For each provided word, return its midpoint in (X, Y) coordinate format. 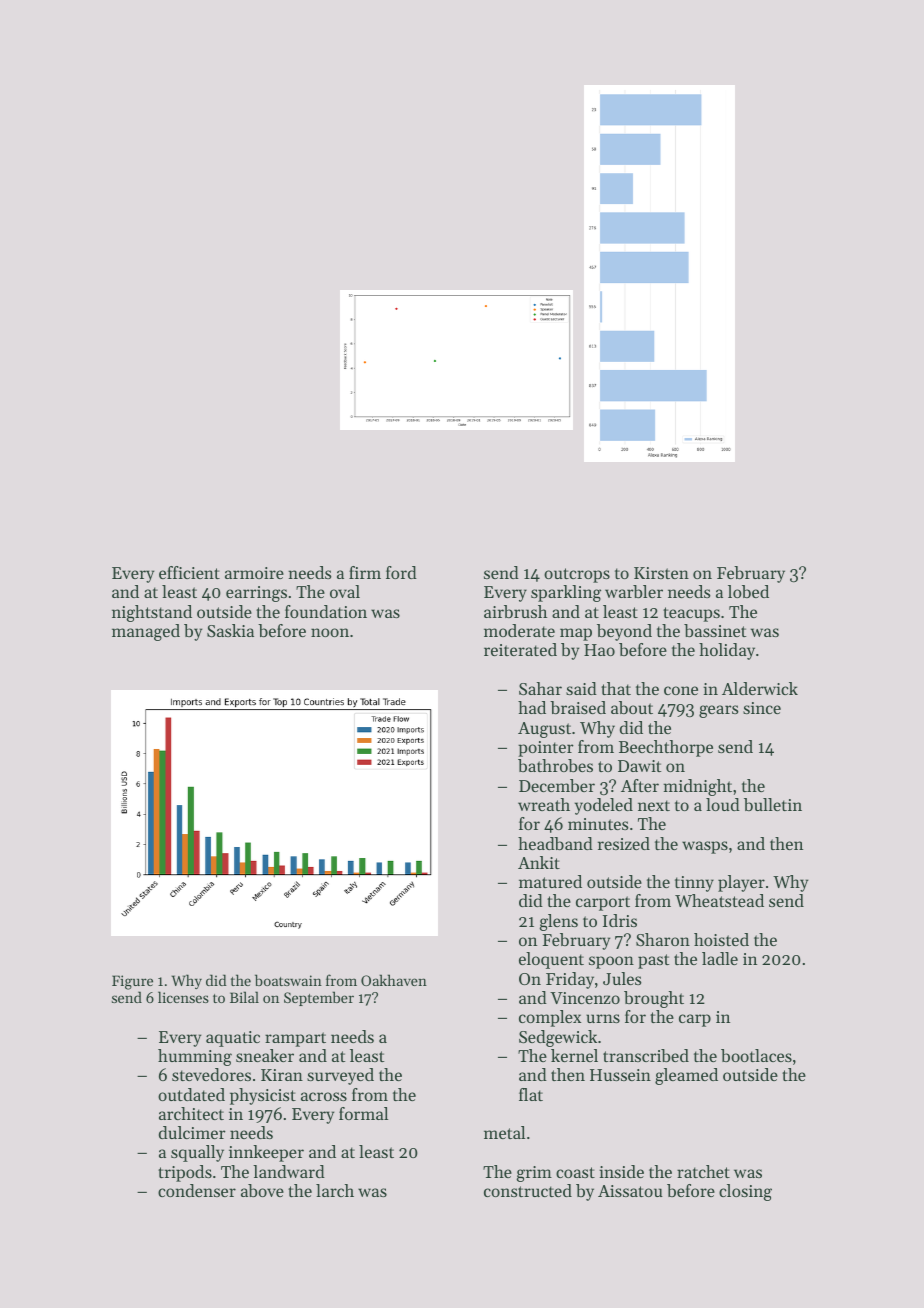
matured (550, 881)
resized (624, 843)
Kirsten (661, 573)
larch (335, 1190)
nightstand (152, 613)
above (262, 1190)
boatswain (288, 980)
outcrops (577, 575)
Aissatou (630, 1191)
